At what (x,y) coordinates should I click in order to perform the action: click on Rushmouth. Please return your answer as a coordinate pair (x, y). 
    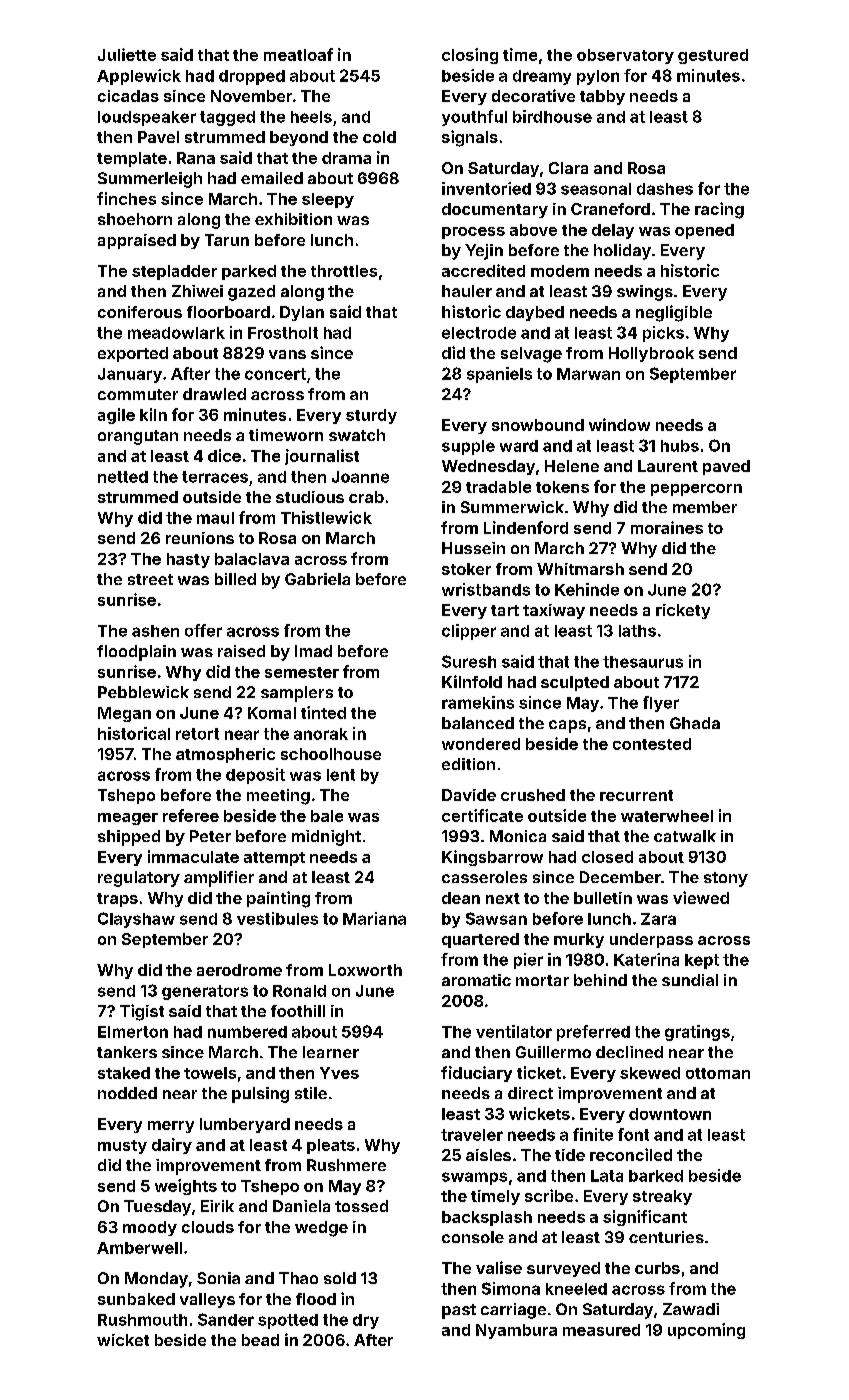
    Looking at the image, I should click on (142, 1320).
